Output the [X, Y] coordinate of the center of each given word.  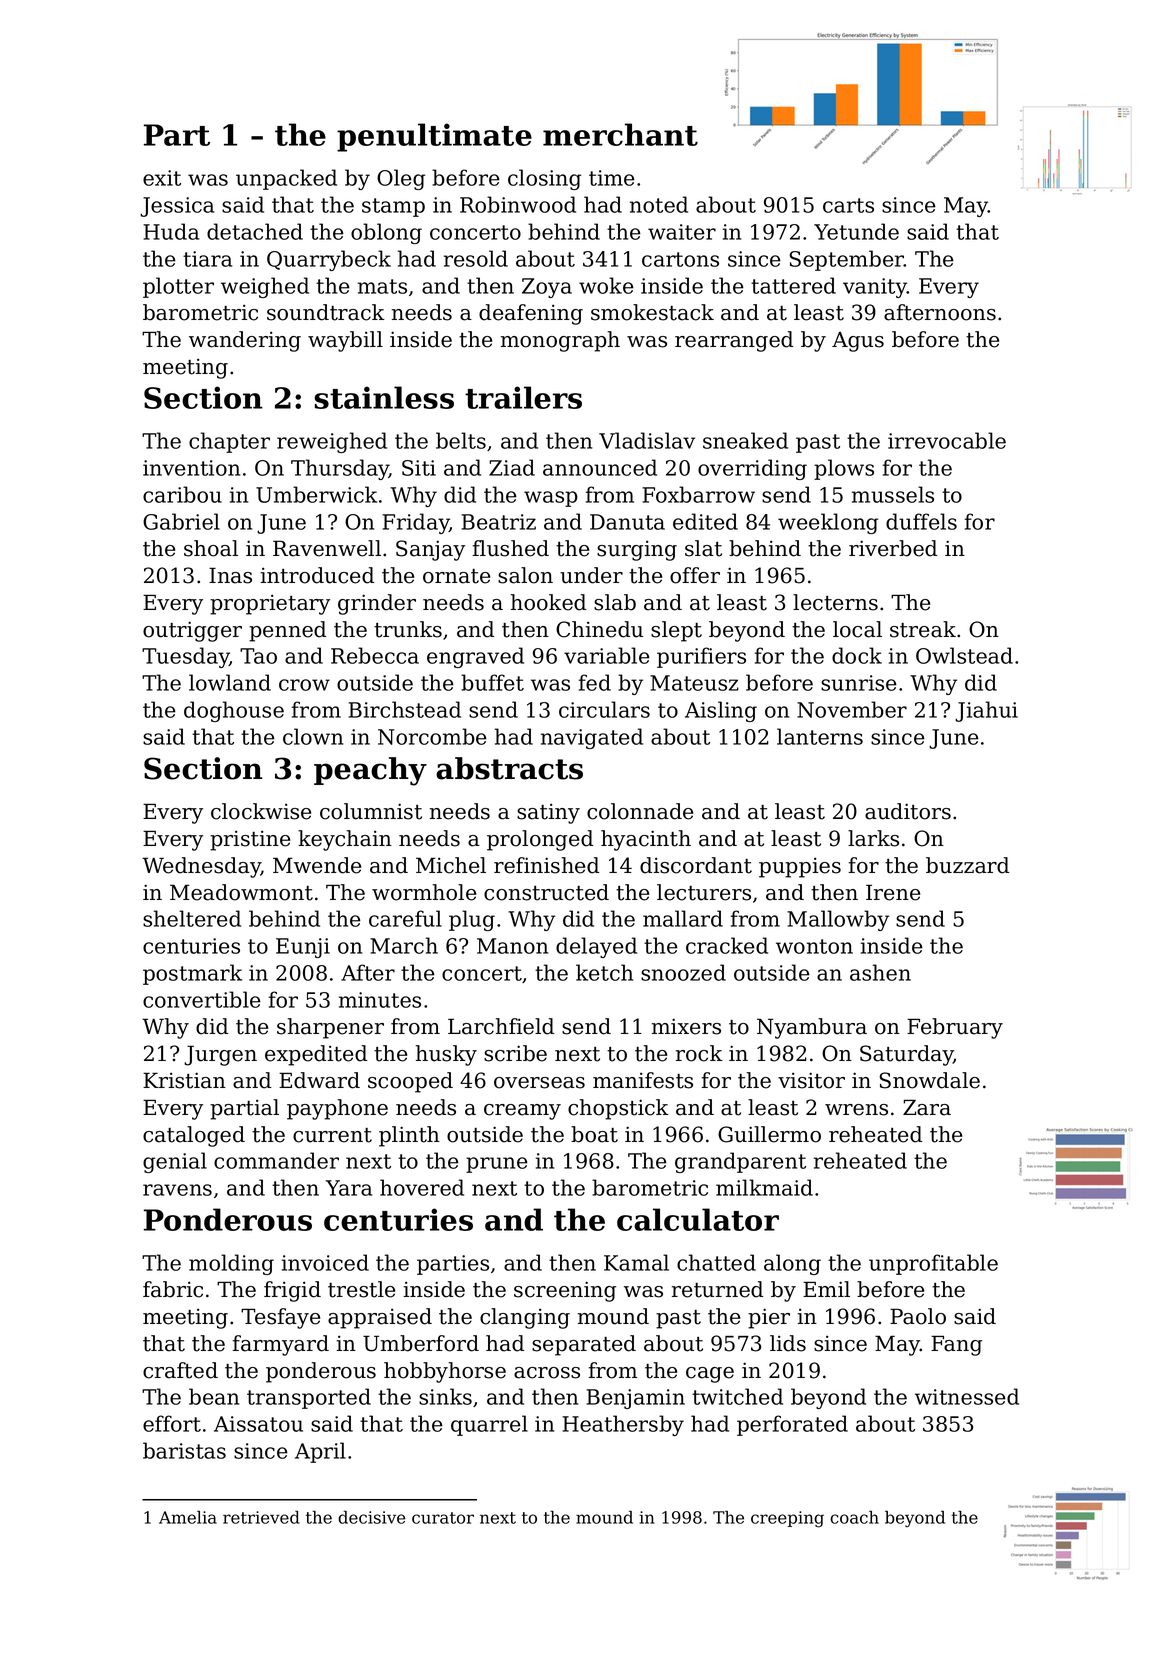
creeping [787, 1519]
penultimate [434, 137]
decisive [372, 1517]
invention [191, 468]
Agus [858, 342]
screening [565, 1291]
